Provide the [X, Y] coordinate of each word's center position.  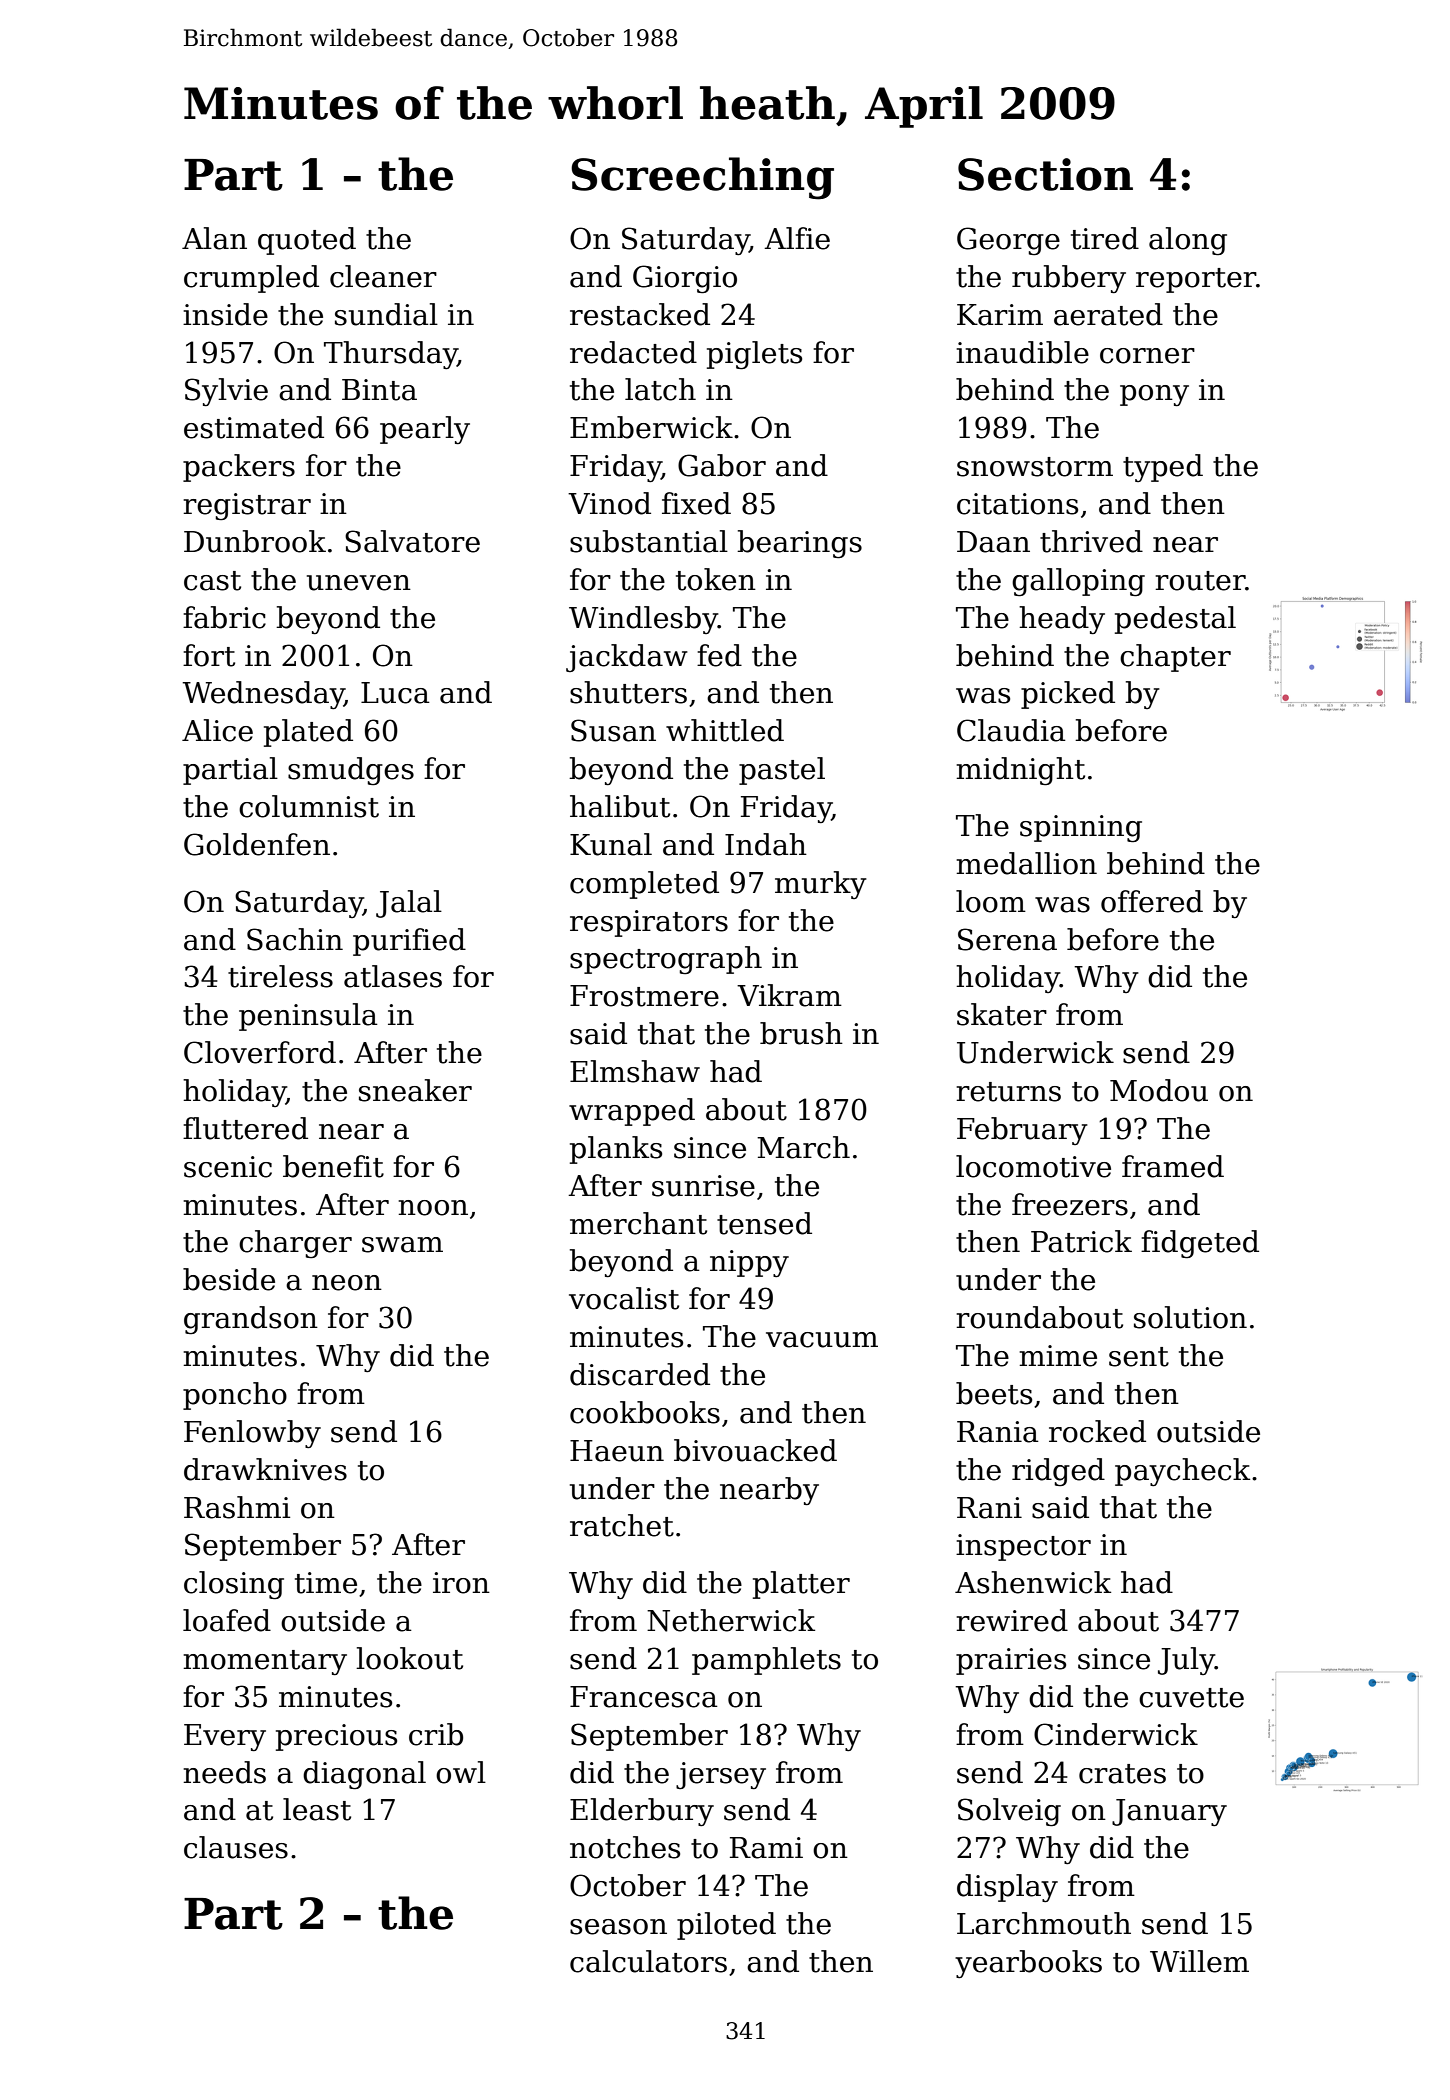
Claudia [1011, 730]
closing [234, 1585]
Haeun [617, 1451]
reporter [1196, 280]
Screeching [702, 178]
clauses [236, 1847]
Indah [766, 844]
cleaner [383, 276]
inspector [1023, 1547]
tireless [280, 976]
